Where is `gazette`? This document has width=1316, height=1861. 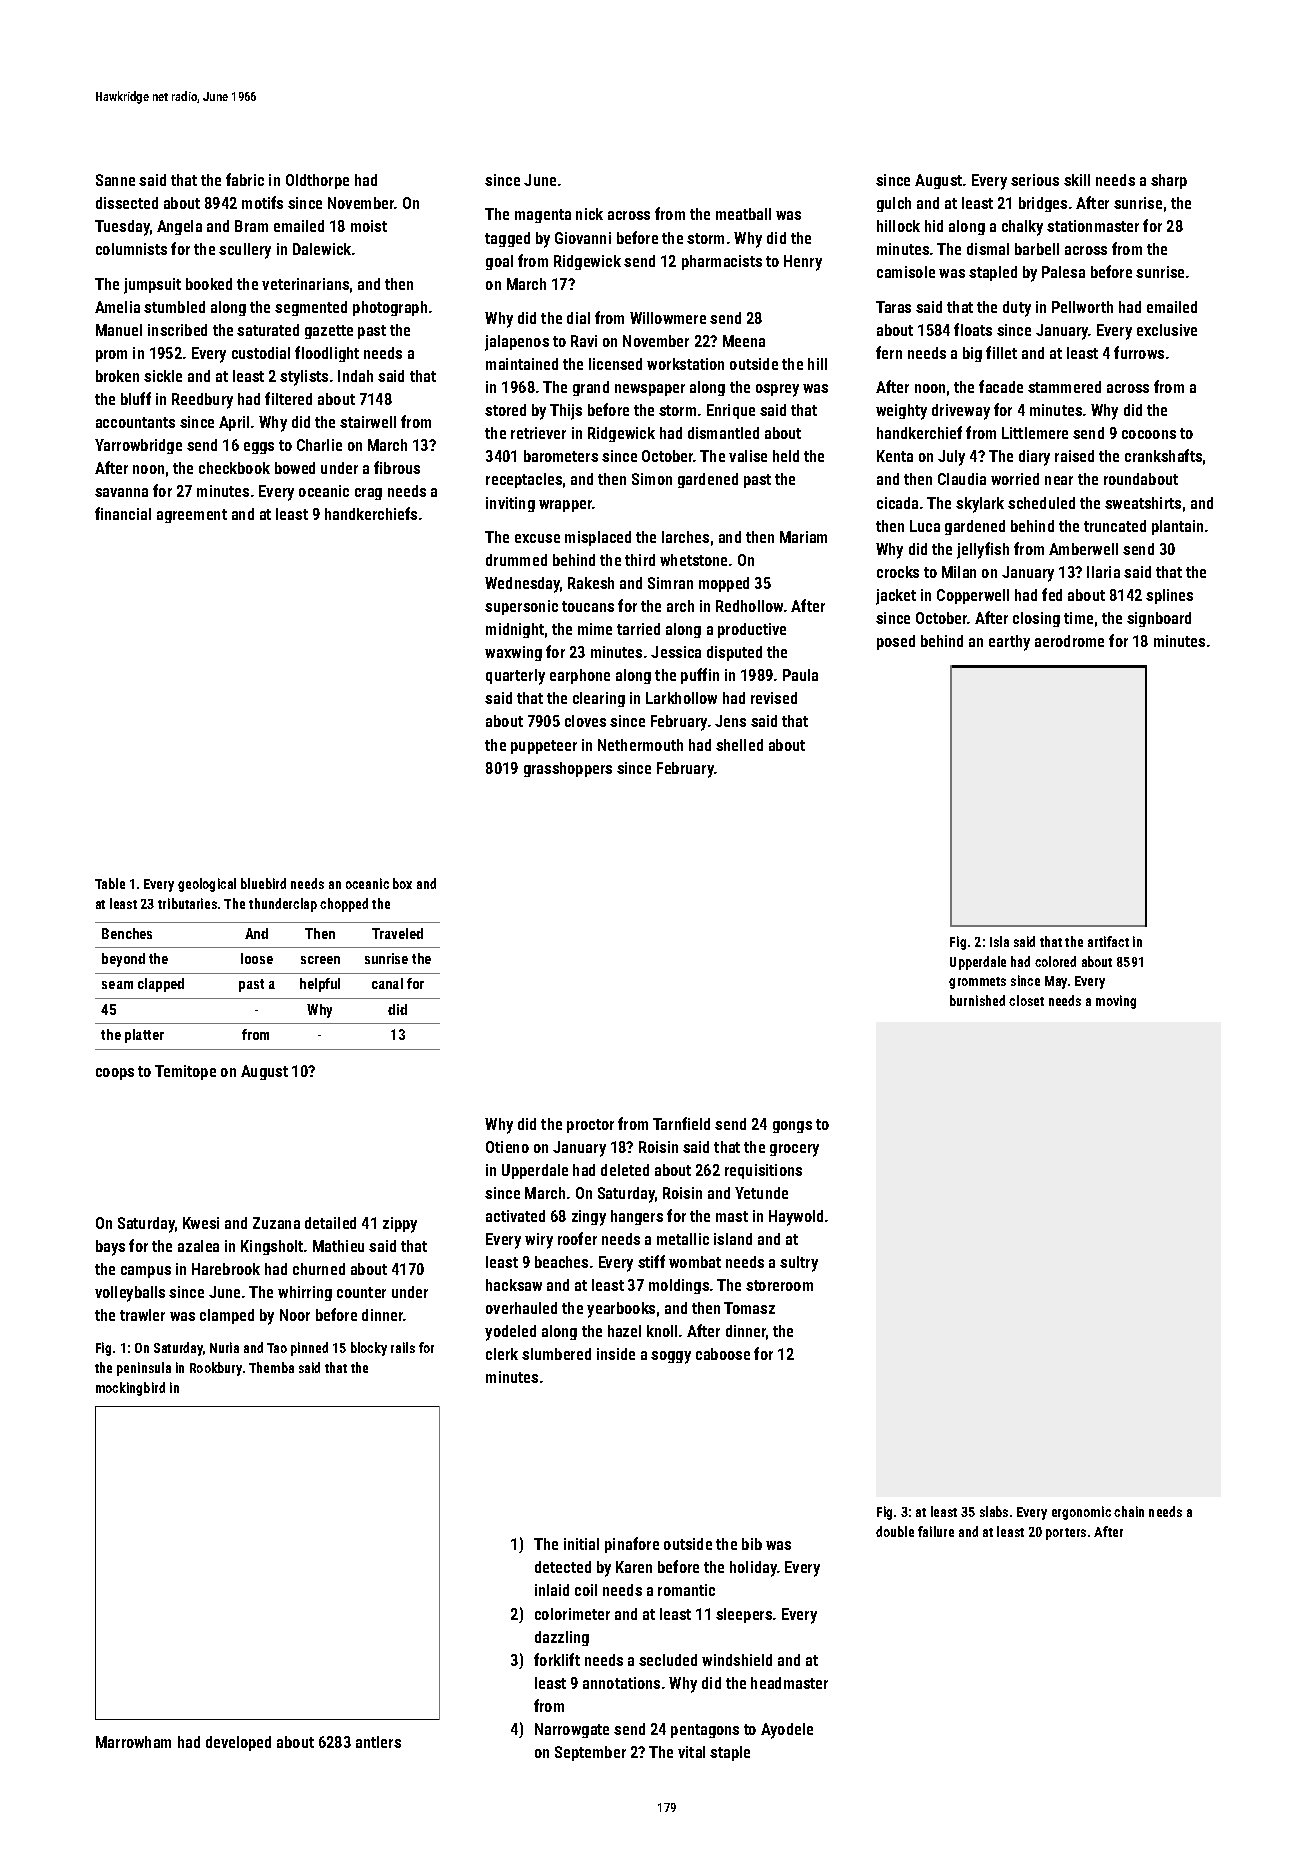 gazette is located at coordinates (329, 332).
